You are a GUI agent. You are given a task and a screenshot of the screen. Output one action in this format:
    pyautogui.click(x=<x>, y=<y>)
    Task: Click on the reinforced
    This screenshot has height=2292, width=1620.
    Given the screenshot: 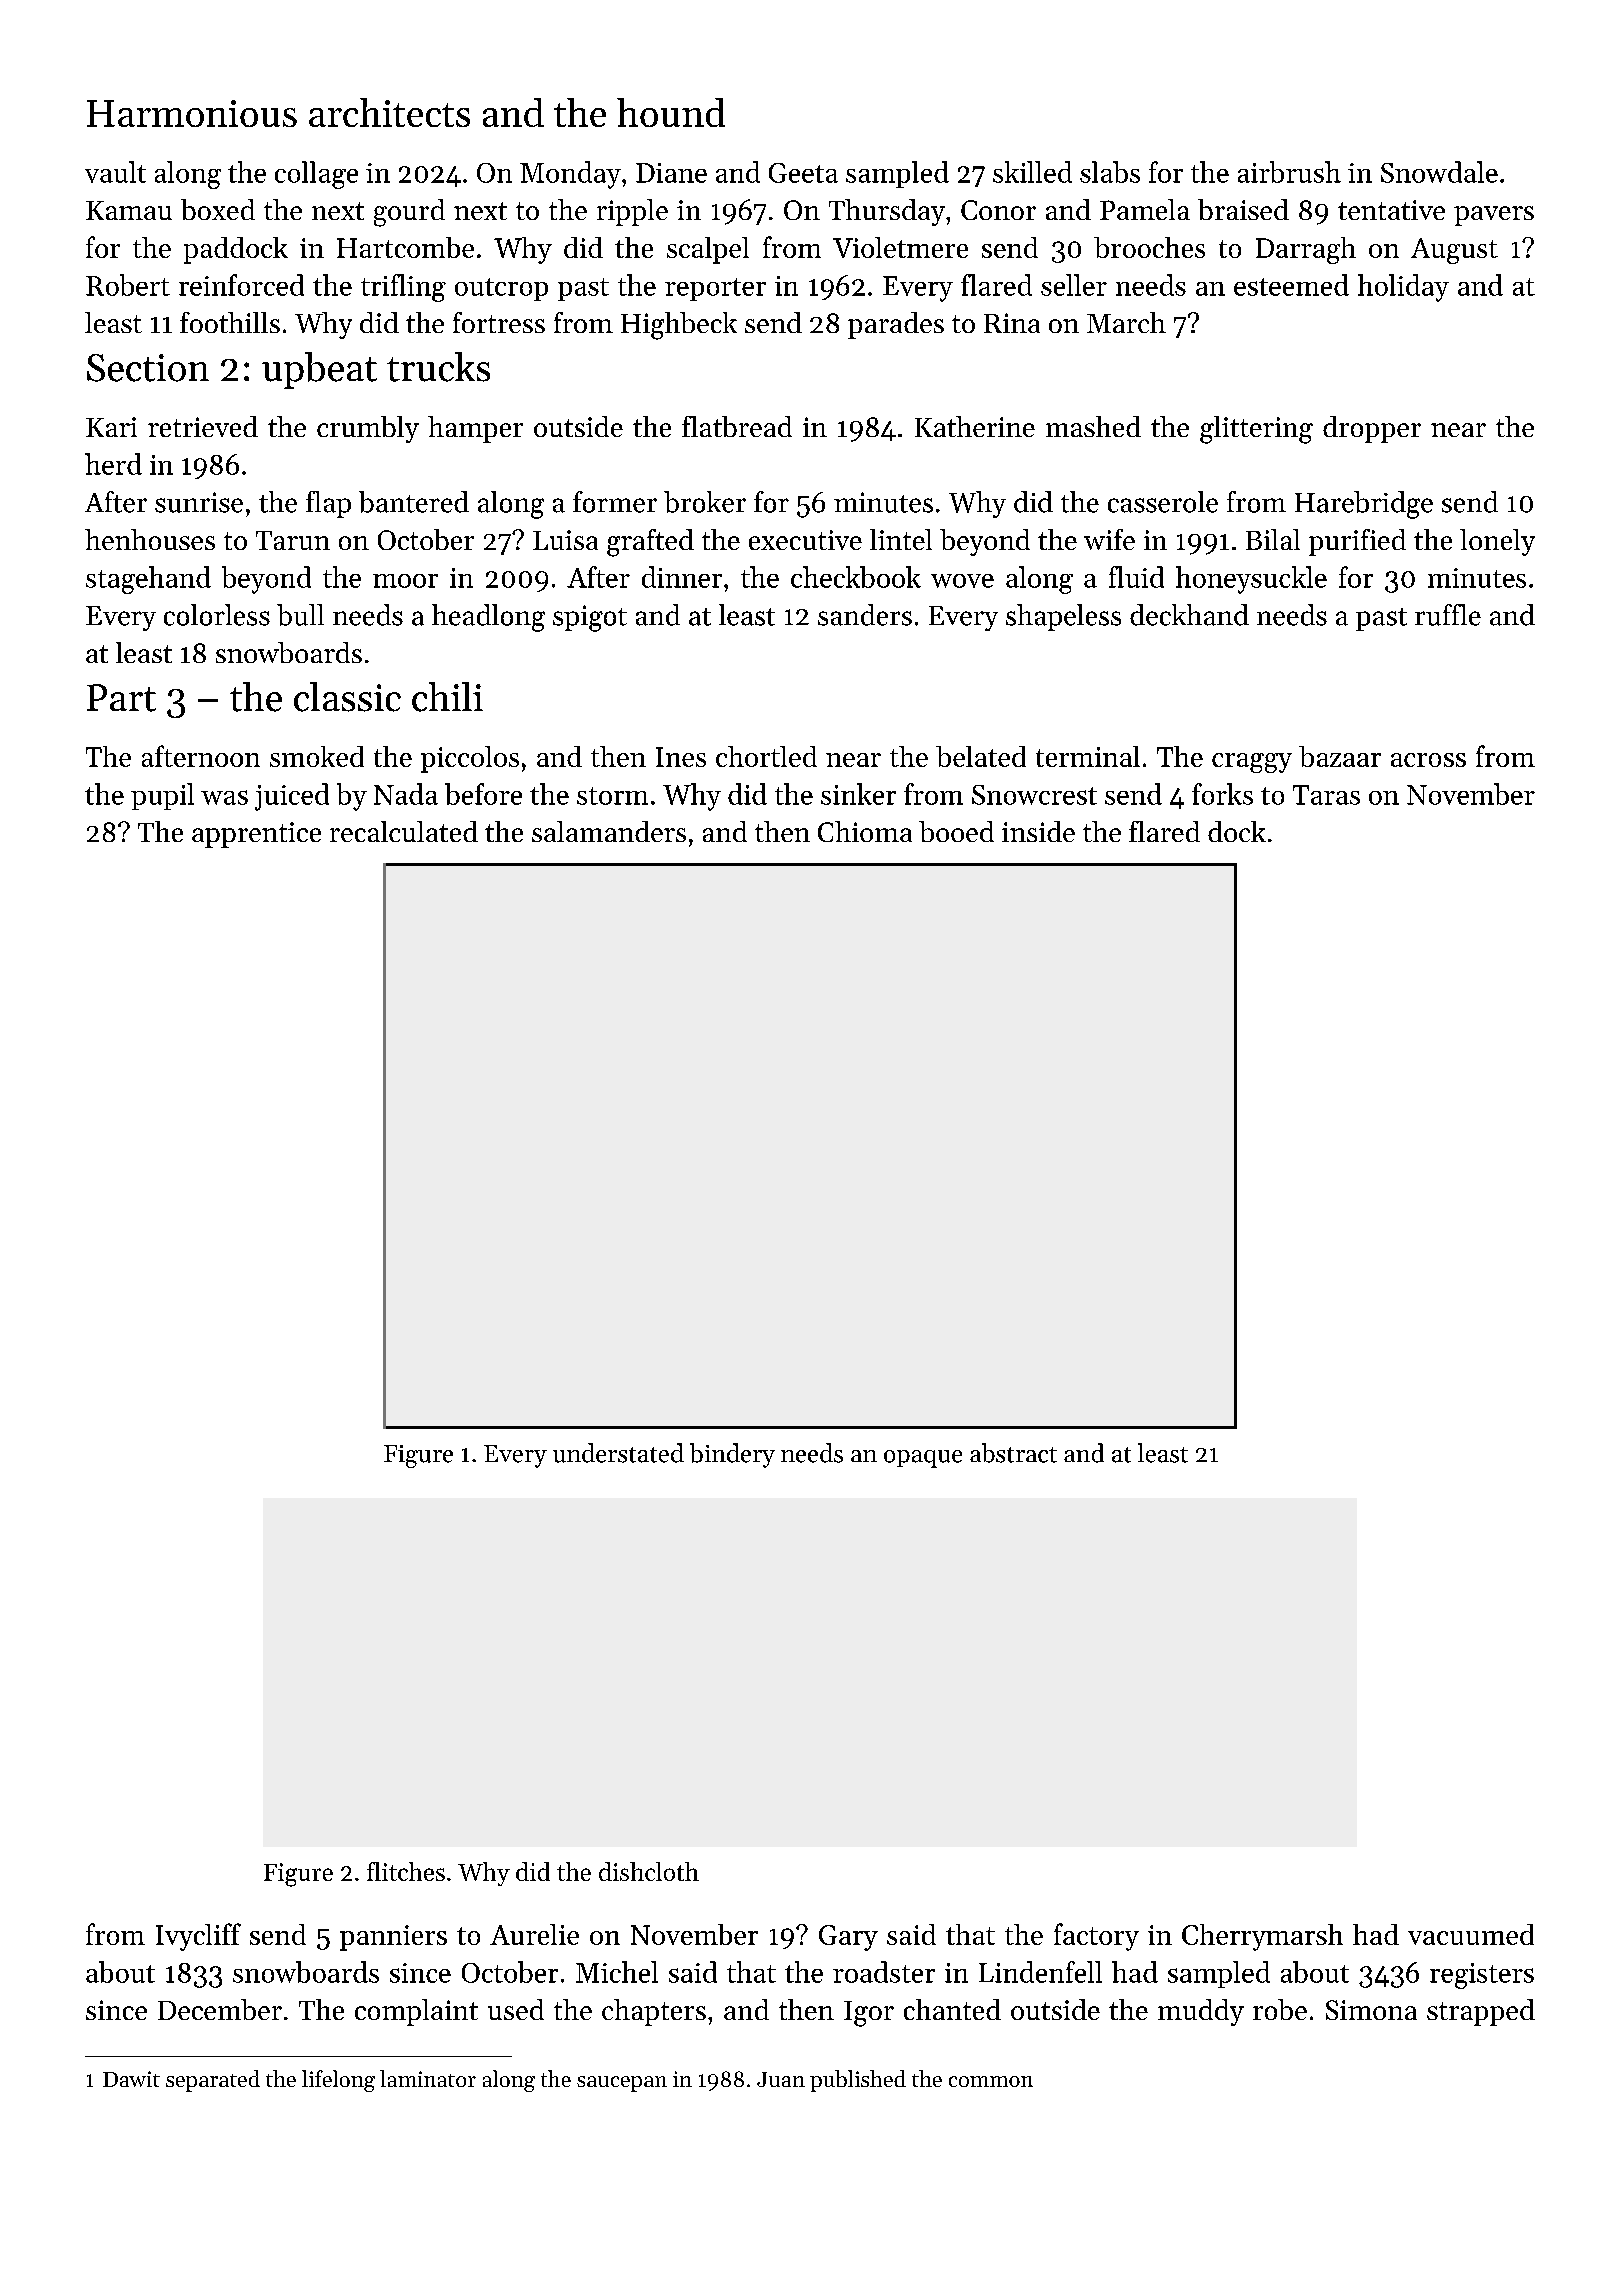 What is the action you would take?
    pyautogui.click(x=241, y=285)
